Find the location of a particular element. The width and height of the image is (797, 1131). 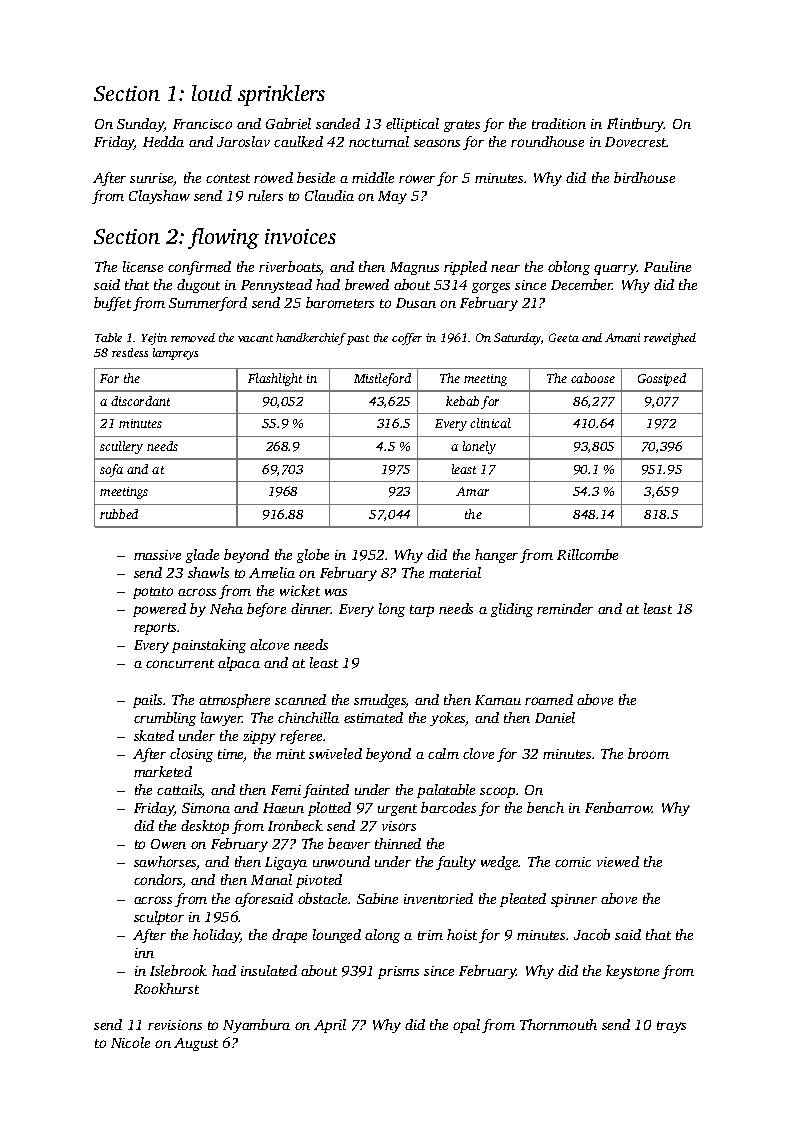

April is located at coordinates (330, 1026).
